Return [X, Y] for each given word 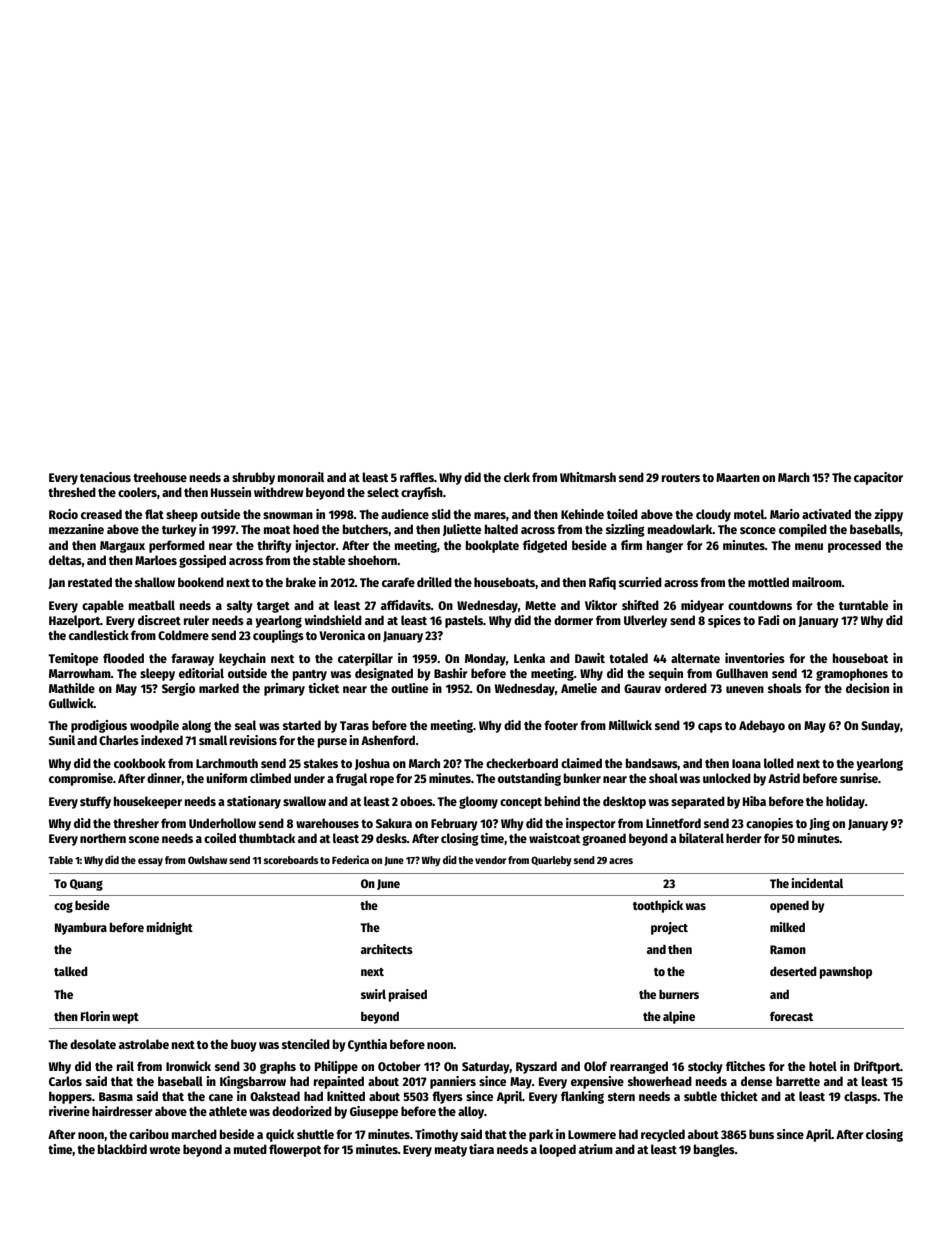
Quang [86, 885]
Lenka [529, 658]
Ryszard [536, 1067]
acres [621, 861]
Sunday [880, 726]
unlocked [727, 778]
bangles [714, 1150]
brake [301, 582]
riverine [69, 1111]
